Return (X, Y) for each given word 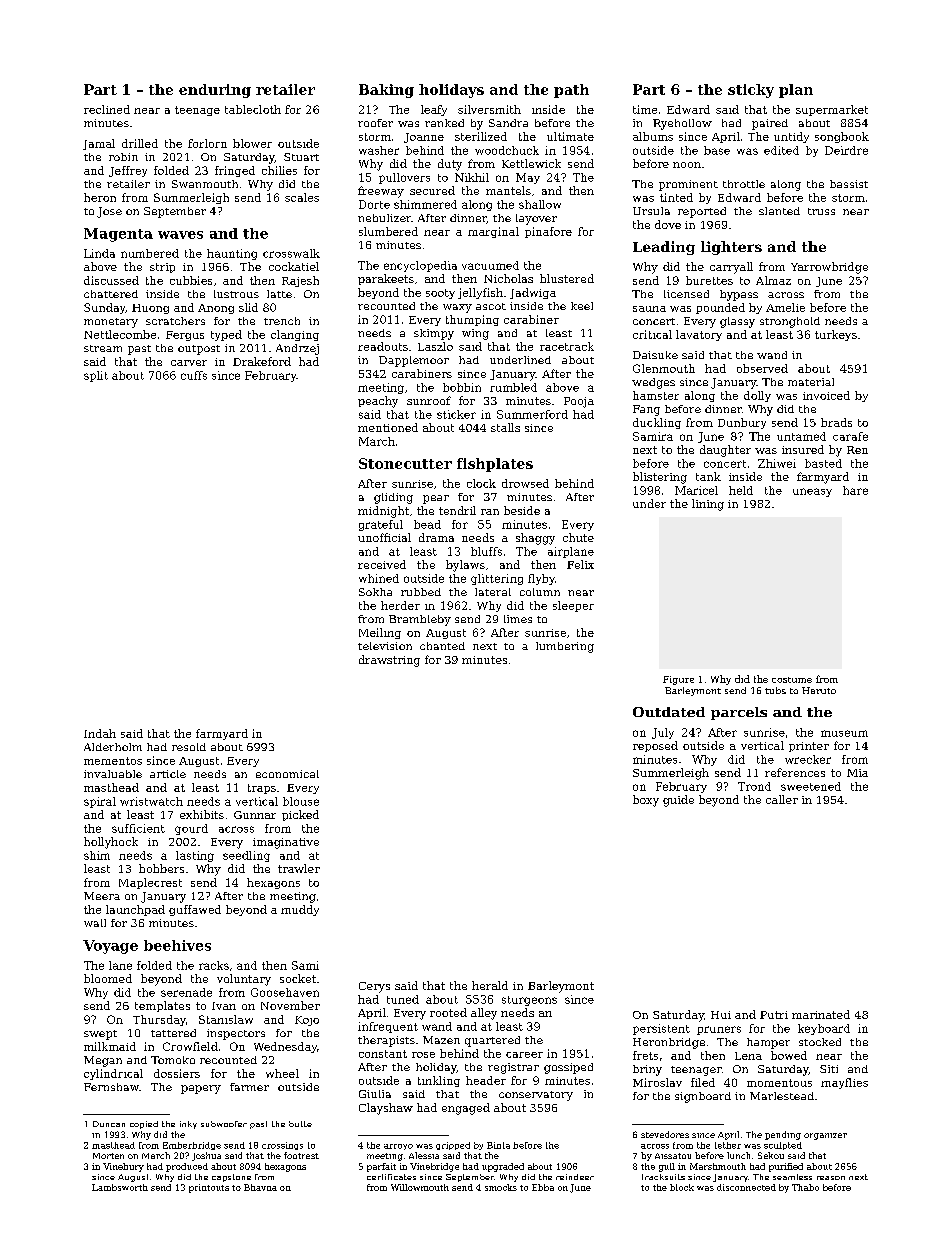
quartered (492, 1041)
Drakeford (262, 361)
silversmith (489, 109)
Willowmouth (420, 1187)
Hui (721, 1015)
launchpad (135, 910)
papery (201, 1089)
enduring (215, 91)
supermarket (832, 110)
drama (436, 537)
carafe (850, 436)
